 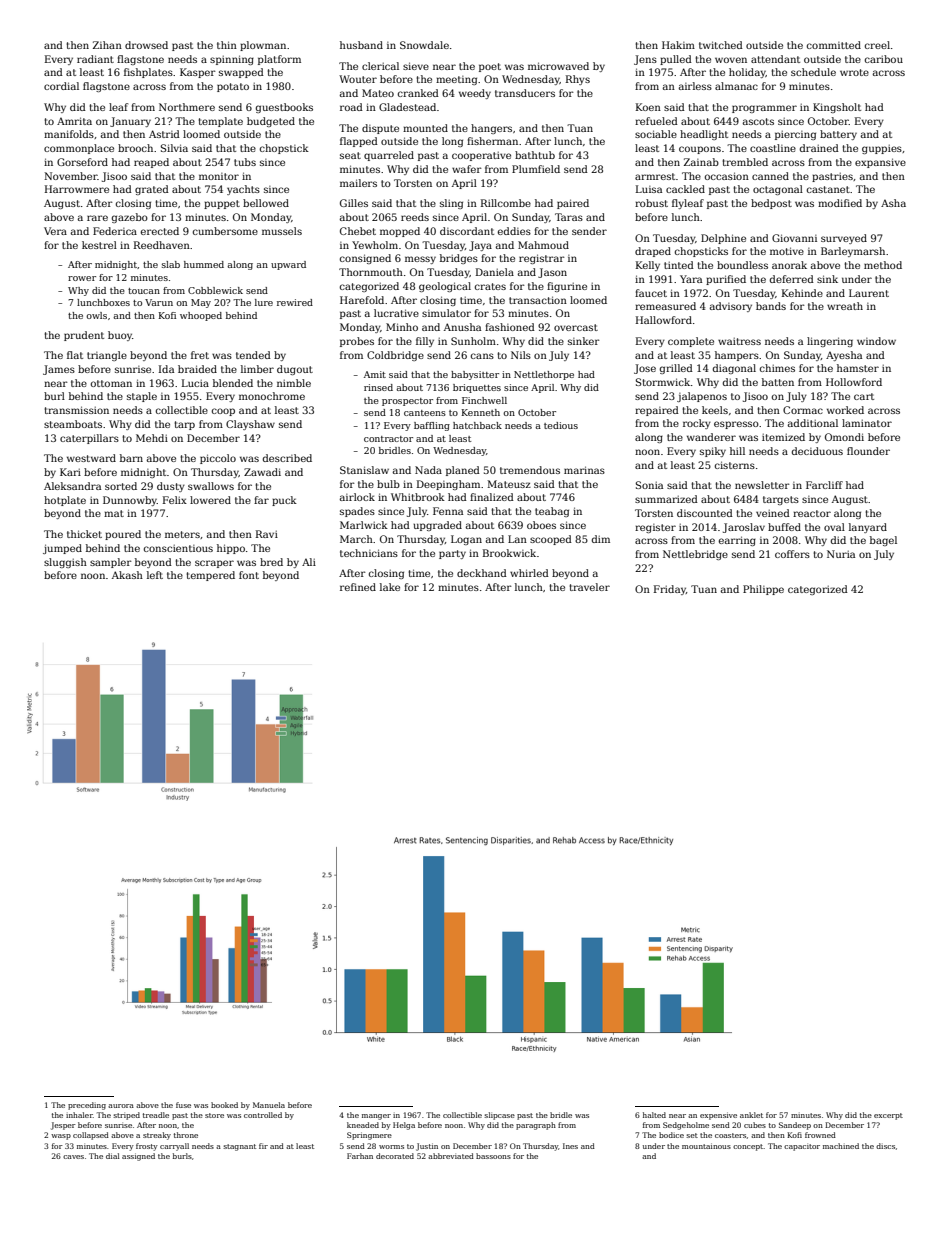 What do you see at coordinates (802, 1147) in the document?
I see `capacitor` at bounding box center [802, 1147].
